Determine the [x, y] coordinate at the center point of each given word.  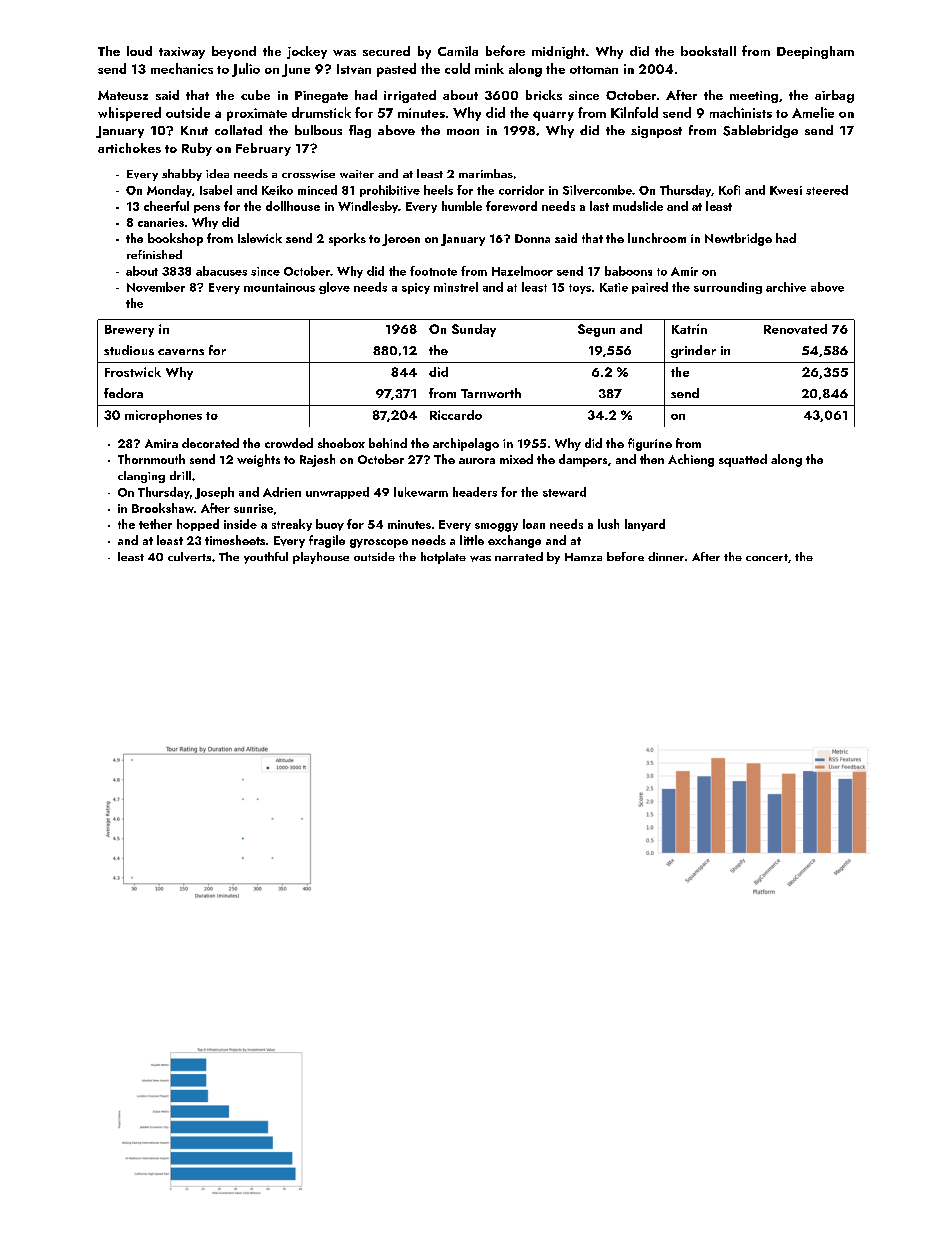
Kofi [729, 190]
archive [786, 287]
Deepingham [815, 52]
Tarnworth [491, 393]
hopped [198, 525]
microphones [163, 416]
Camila [458, 51]
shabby [182, 175]
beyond [234, 52]
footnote [433, 271]
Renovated [795, 329]
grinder [693, 351]
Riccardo [456, 415]
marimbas [486, 173]
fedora [123, 393]
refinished [154, 254]
